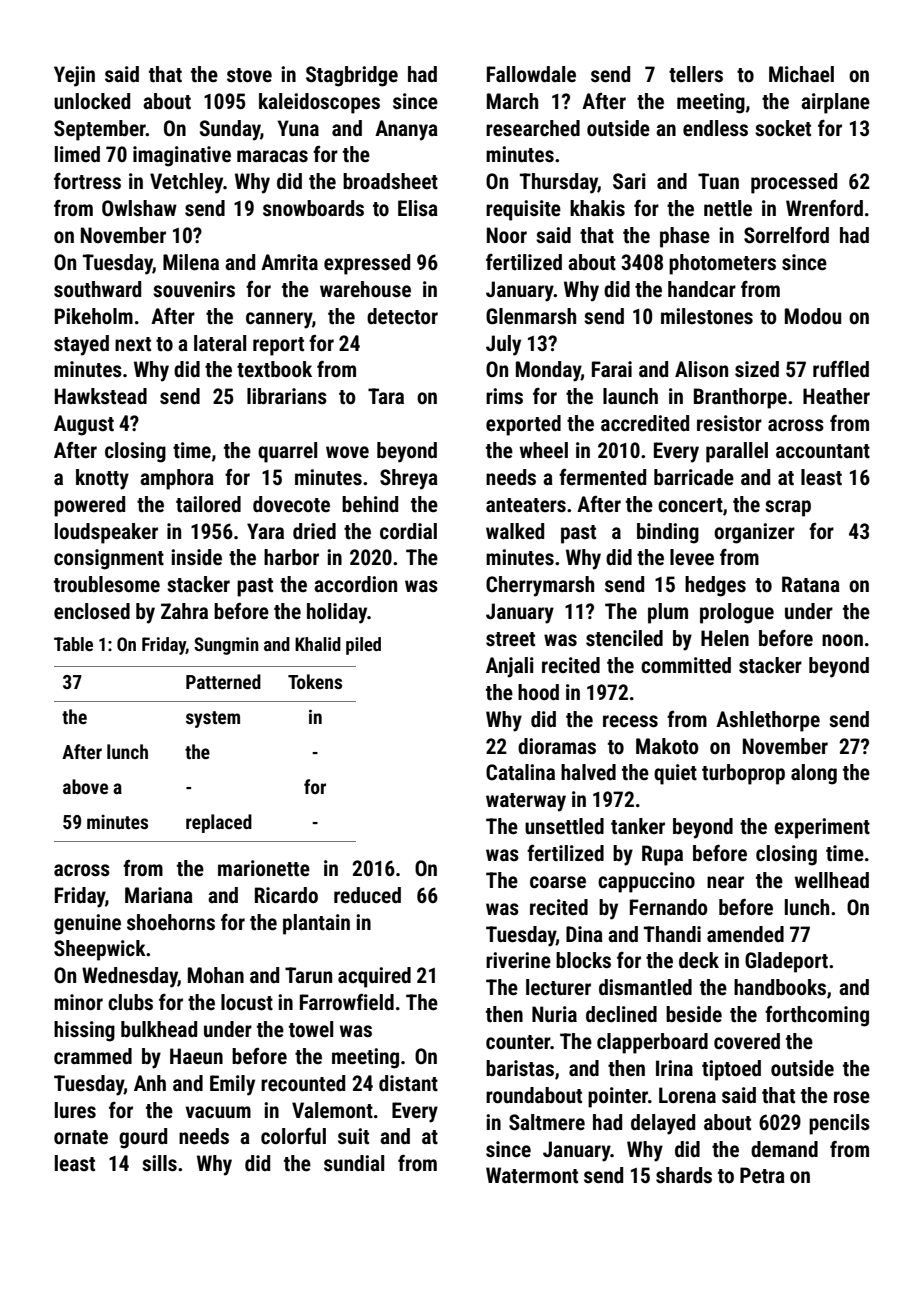  Describe the element at coordinates (374, 977) in the screenshot. I see `acquired` at that location.
